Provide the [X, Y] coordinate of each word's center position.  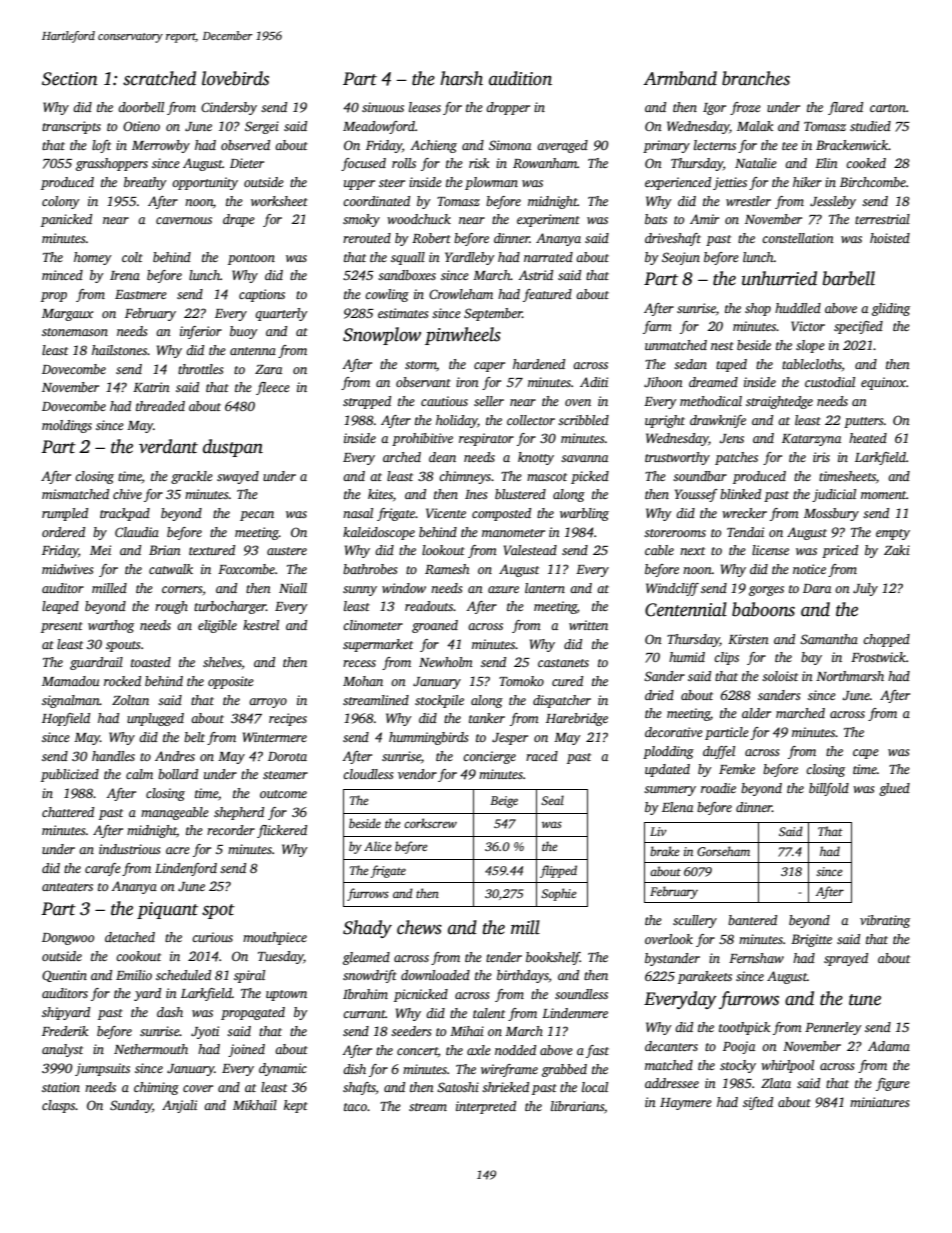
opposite [231, 682]
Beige [504, 802]
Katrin [151, 387]
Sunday [131, 1106]
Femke [737, 769]
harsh [461, 78]
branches [756, 78]
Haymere [686, 1104]
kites [380, 494]
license [770, 550]
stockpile [439, 701]
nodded [515, 1050]
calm [139, 774]
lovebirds [235, 78]
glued [894, 789]
